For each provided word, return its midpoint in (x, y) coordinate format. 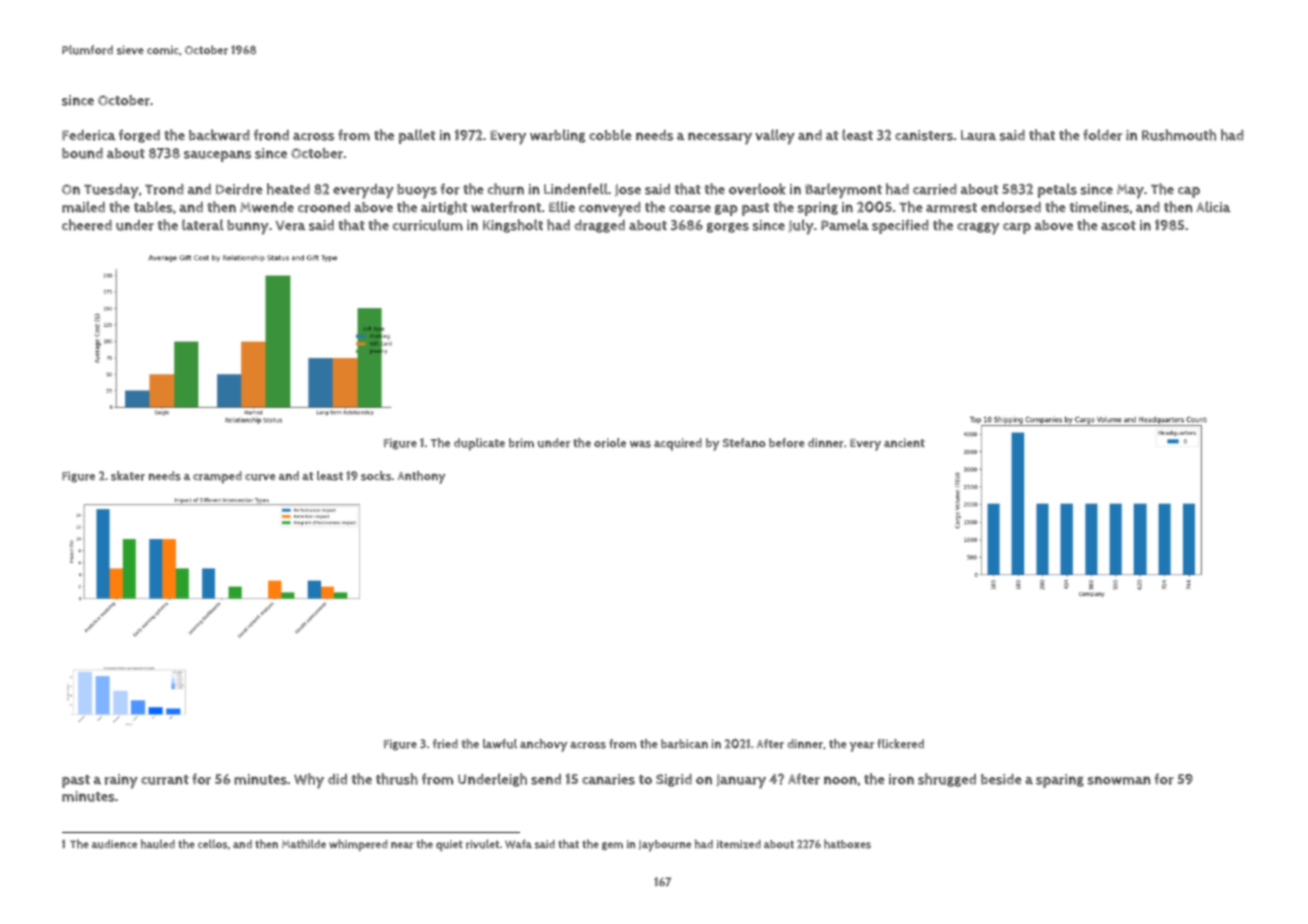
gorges (728, 228)
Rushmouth (1179, 135)
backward (219, 135)
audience (114, 844)
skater (128, 476)
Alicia (1213, 207)
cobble (610, 135)
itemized (739, 844)
